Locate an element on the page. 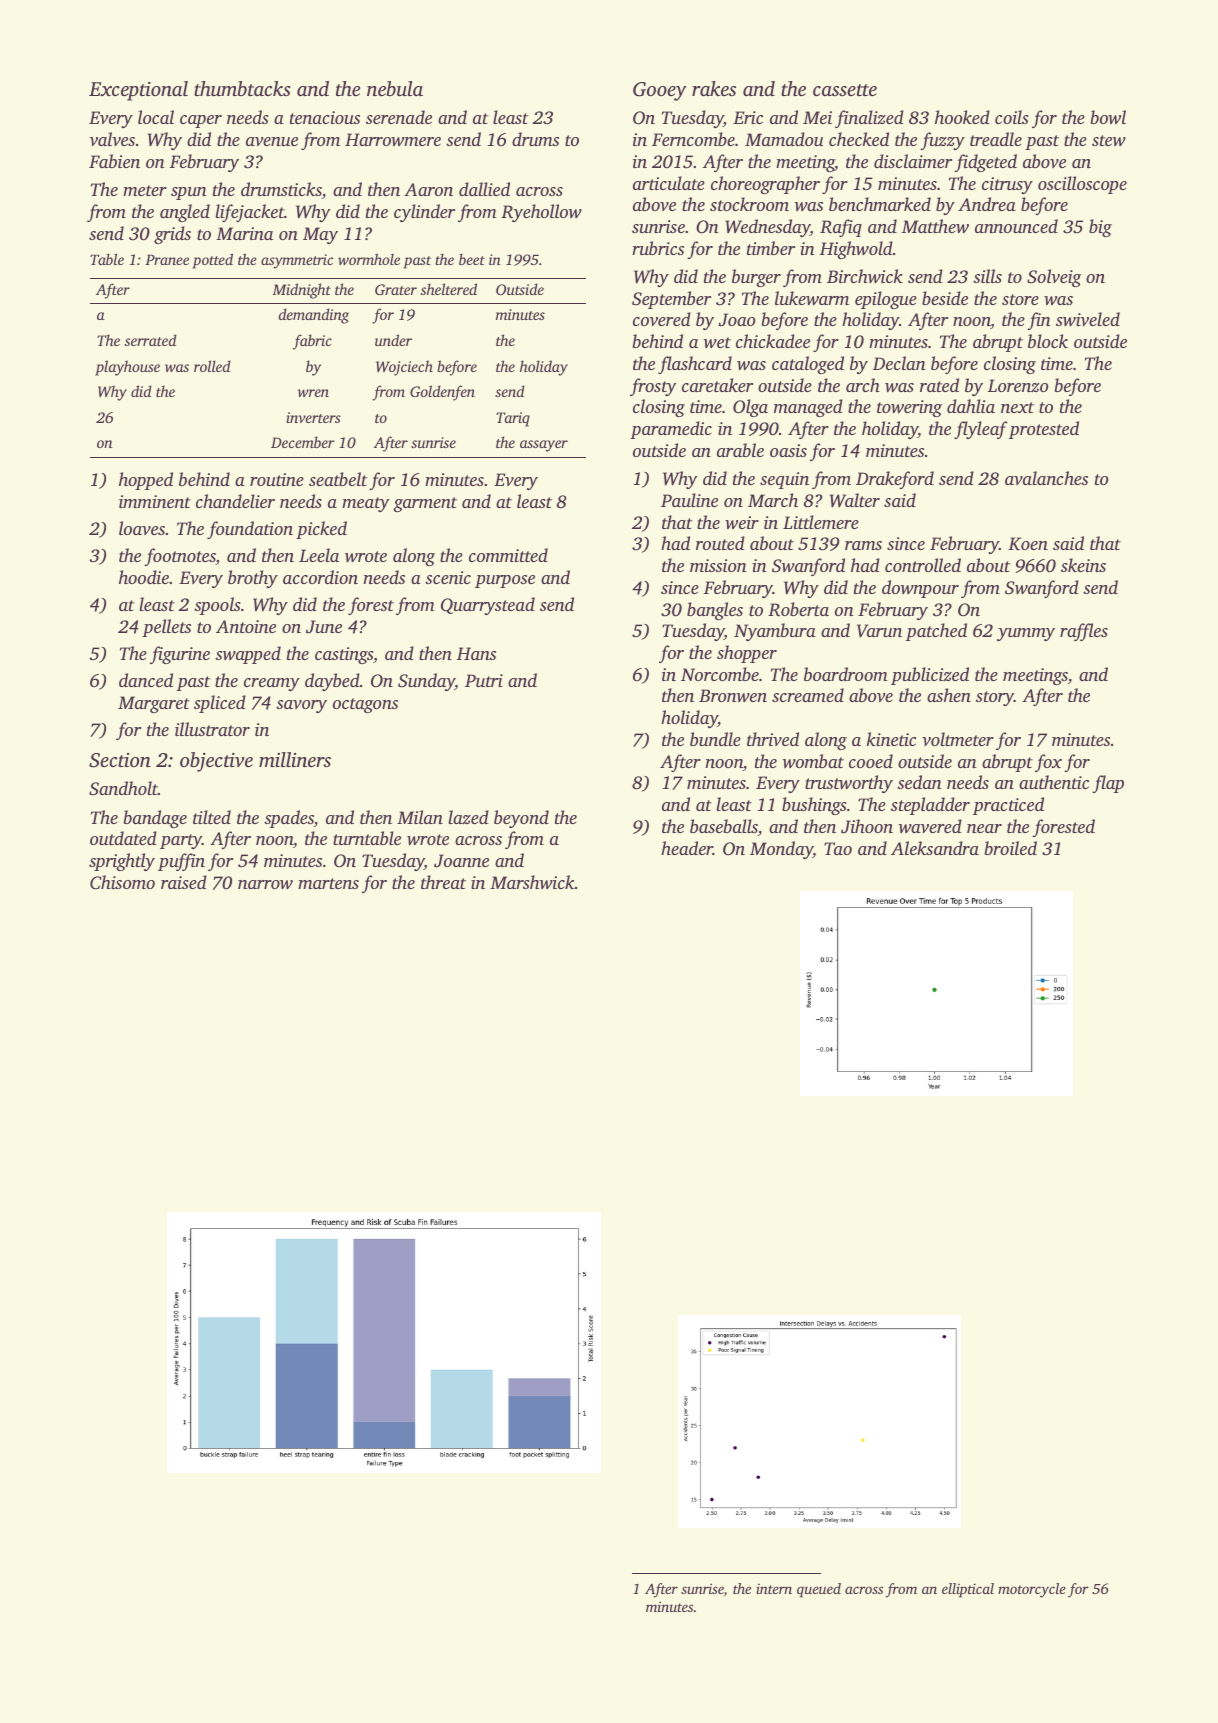 The image size is (1218, 1723). benchmarked is located at coordinates (880, 204).
